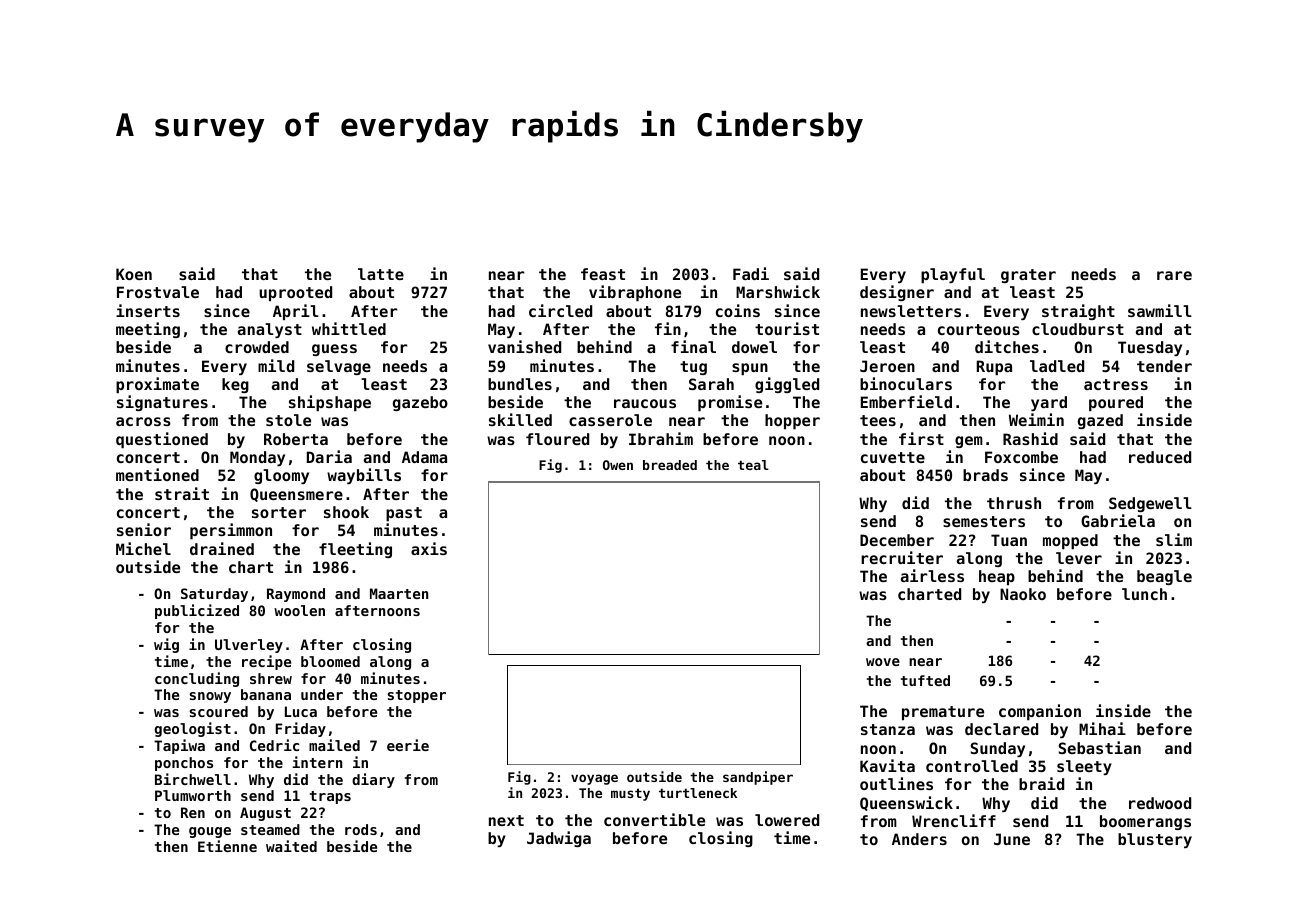 The height and width of the page is (924, 1308). Describe the element at coordinates (399, 593) in the page. I see `Maarten` at that location.
